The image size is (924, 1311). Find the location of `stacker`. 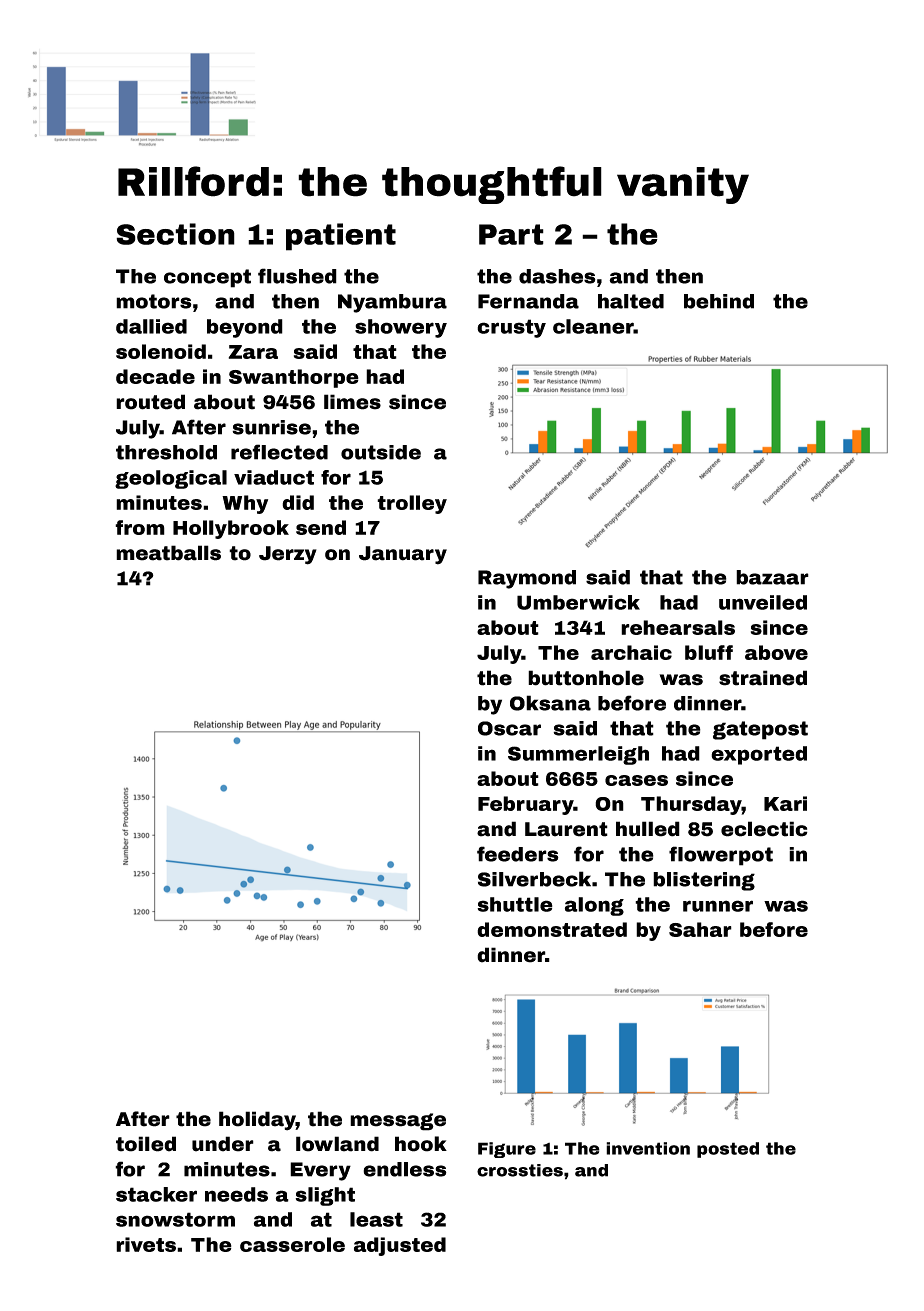

stacker is located at coordinates (156, 1194).
